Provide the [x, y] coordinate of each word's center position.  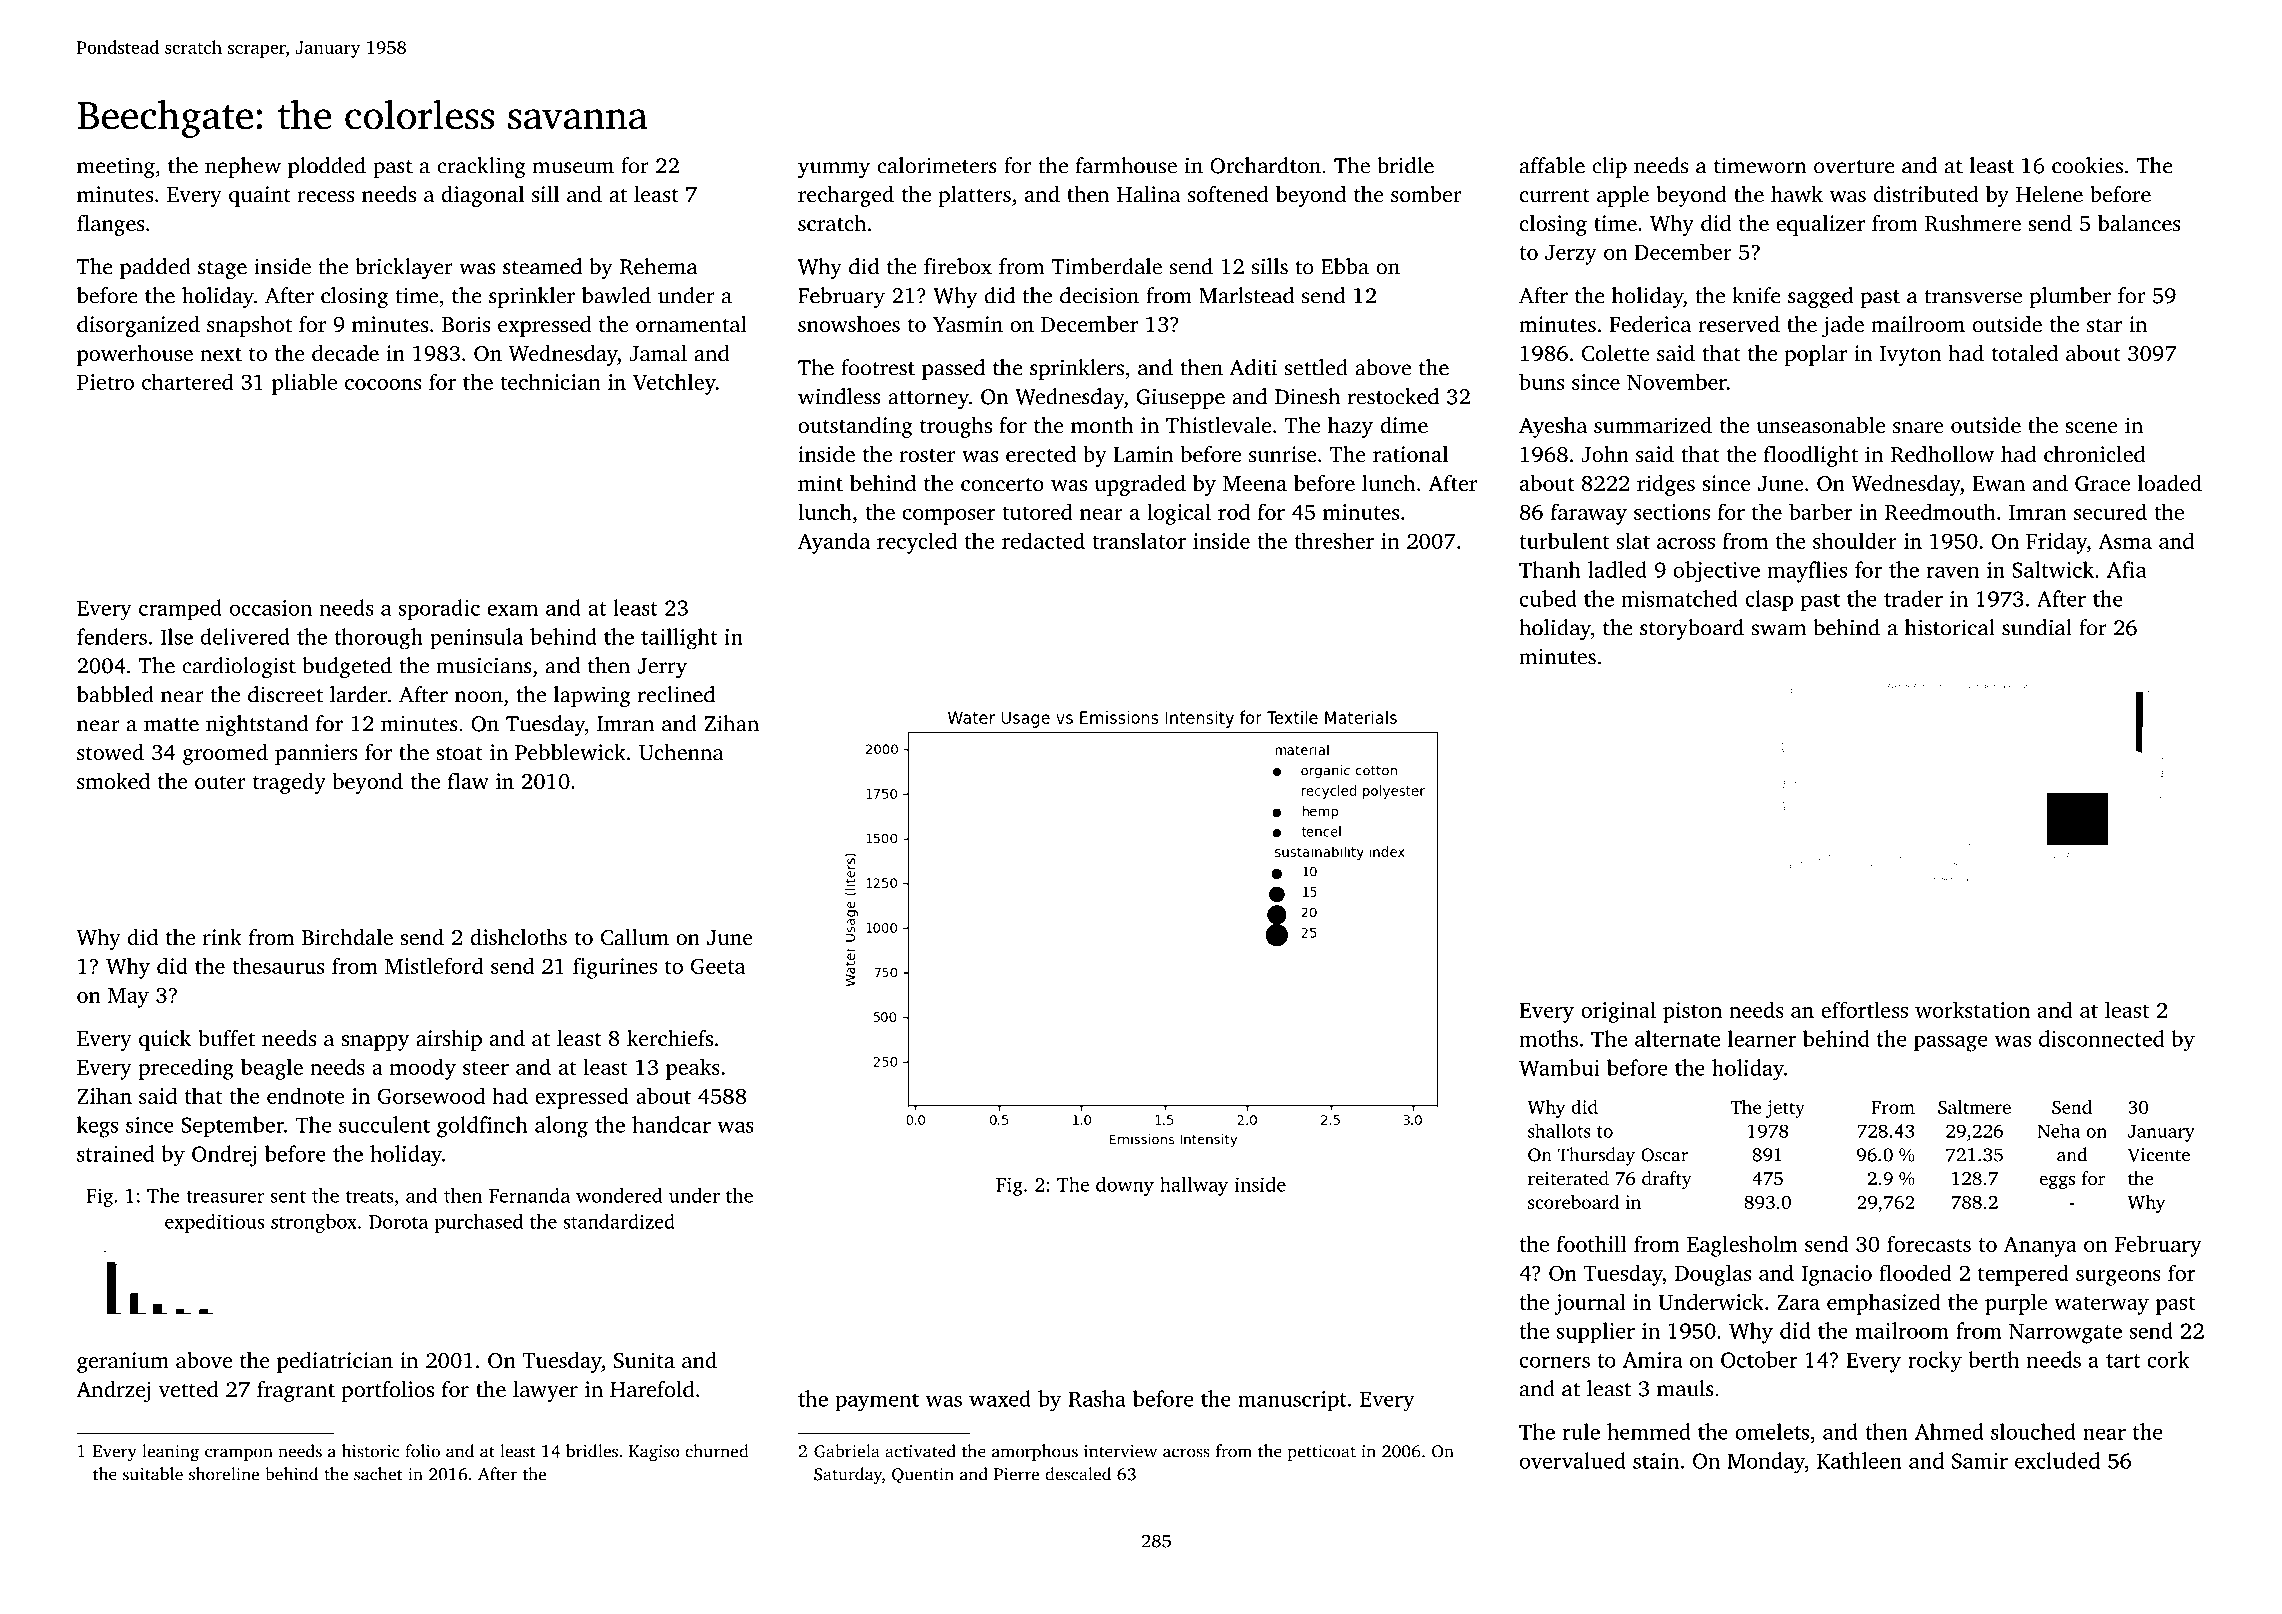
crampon [239, 1454]
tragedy [289, 783]
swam [1778, 630]
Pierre [1016, 1474]
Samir [1980, 1461]
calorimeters [937, 165]
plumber [2070, 297]
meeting [116, 168]
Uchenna [681, 752]
